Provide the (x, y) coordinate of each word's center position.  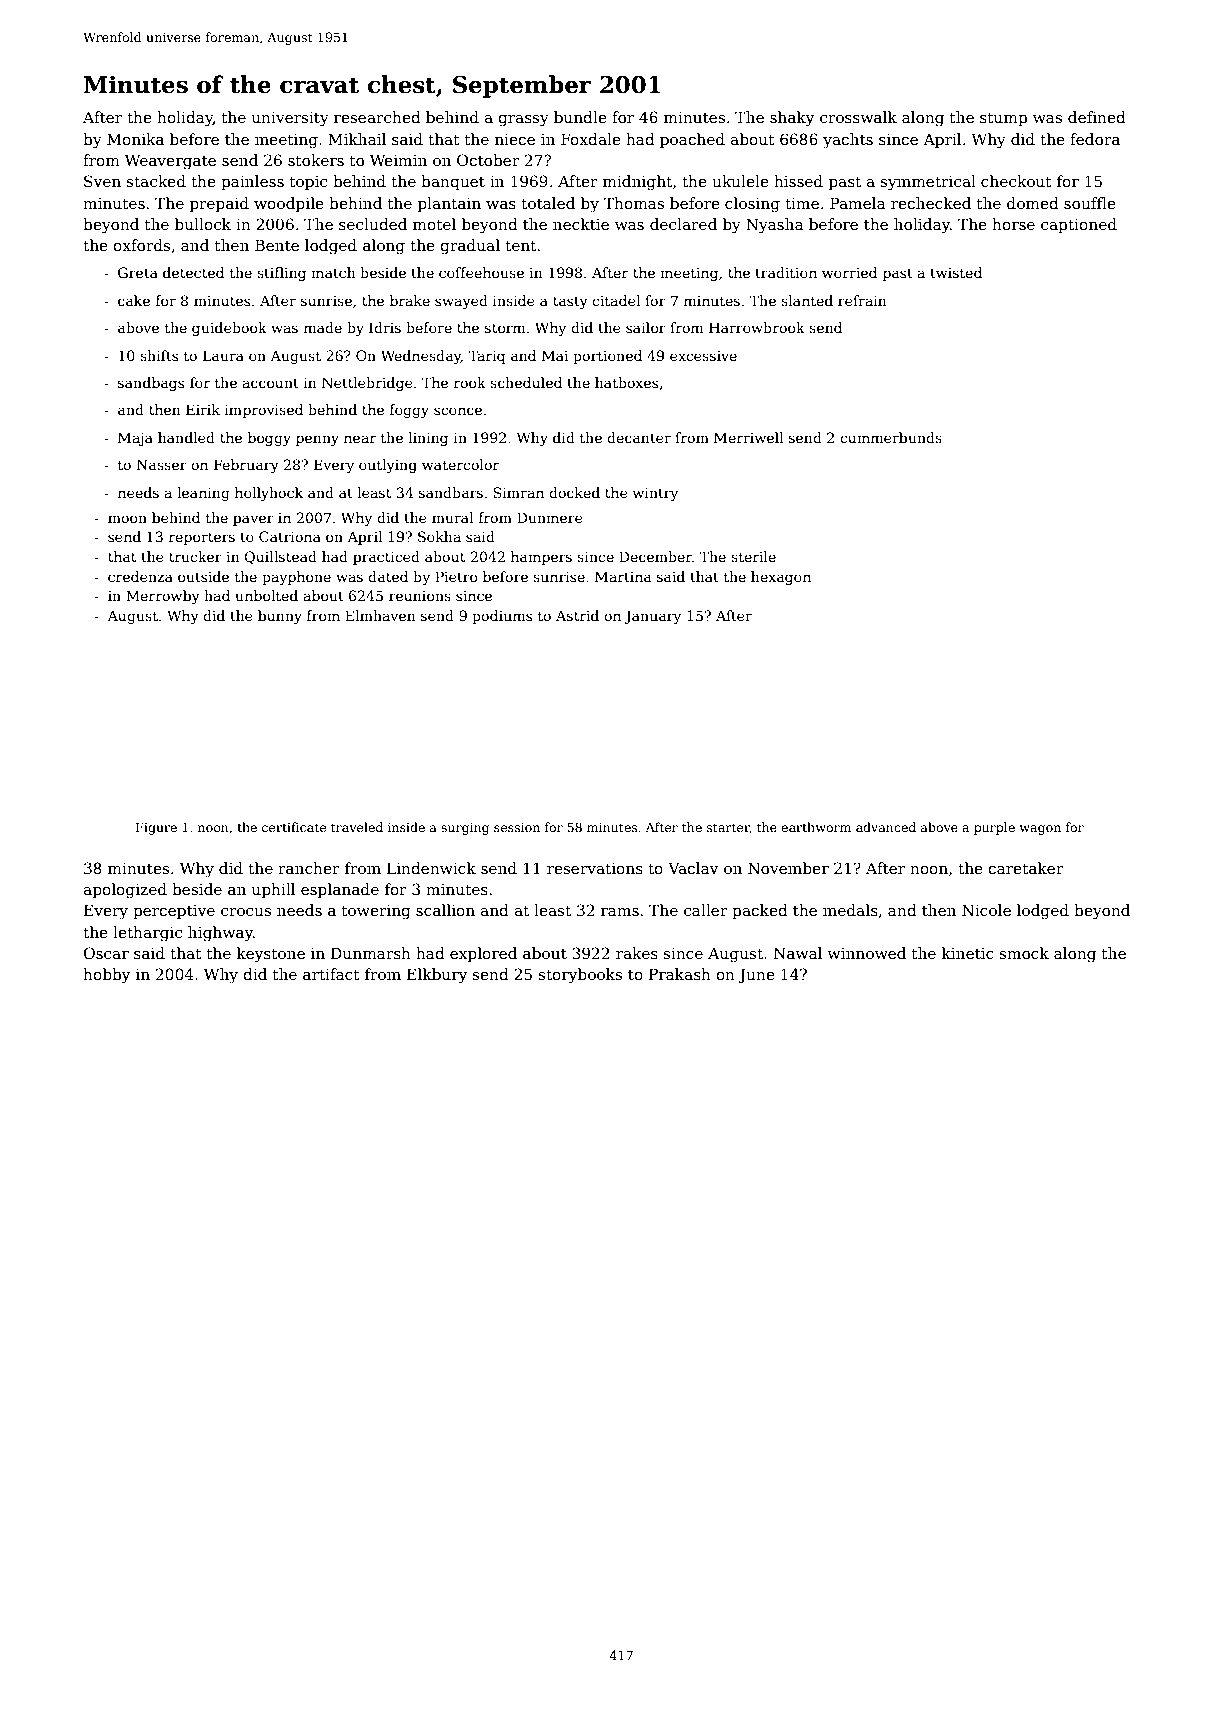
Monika (135, 139)
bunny (280, 617)
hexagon (781, 578)
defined (1097, 117)
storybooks (580, 976)
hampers (541, 558)
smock (1024, 953)
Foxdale (591, 139)
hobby (107, 976)
